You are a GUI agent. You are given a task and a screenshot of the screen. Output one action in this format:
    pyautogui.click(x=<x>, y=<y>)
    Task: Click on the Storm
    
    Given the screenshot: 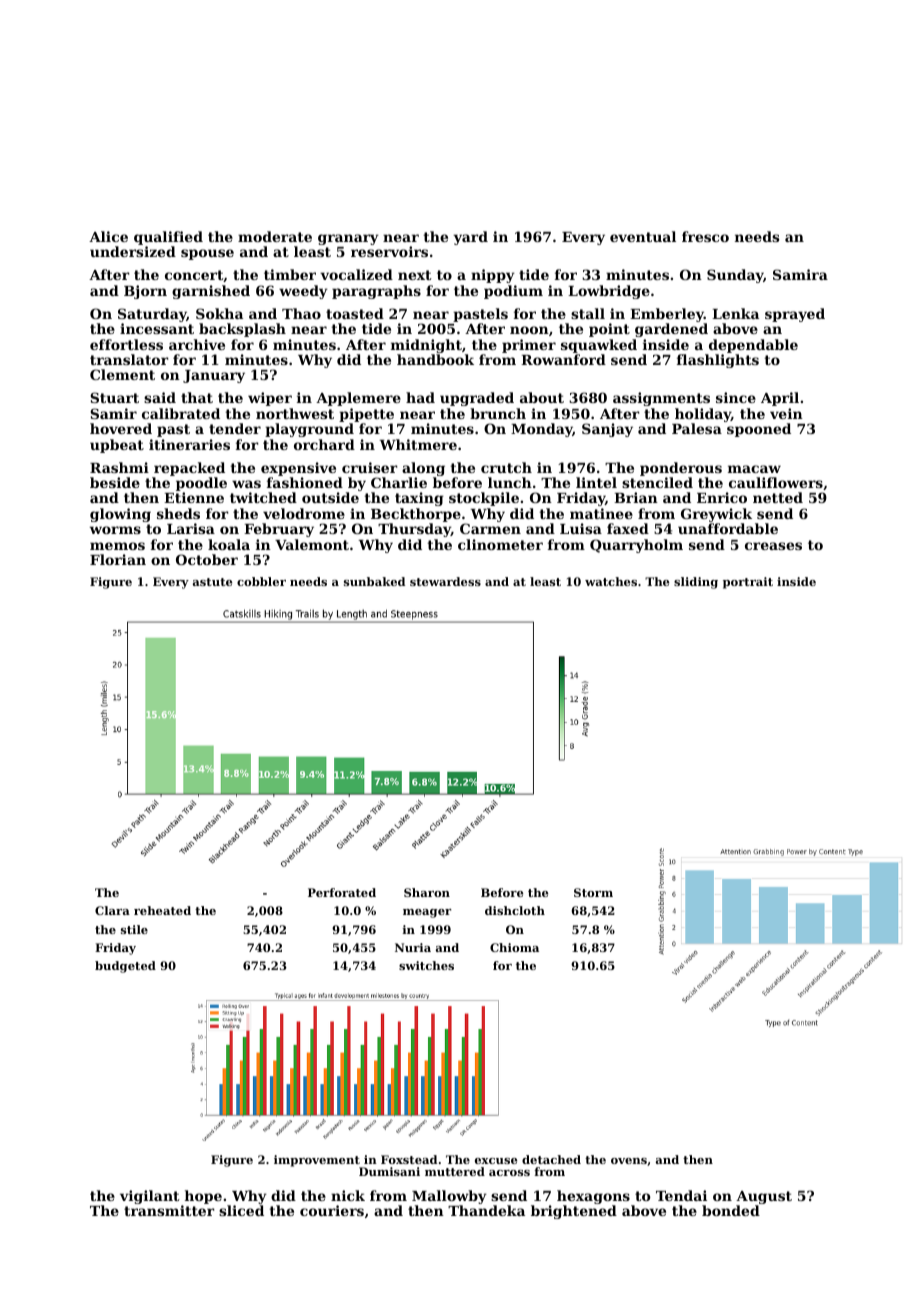 What is the action you would take?
    pyautogui.click(x=593, y=892)
